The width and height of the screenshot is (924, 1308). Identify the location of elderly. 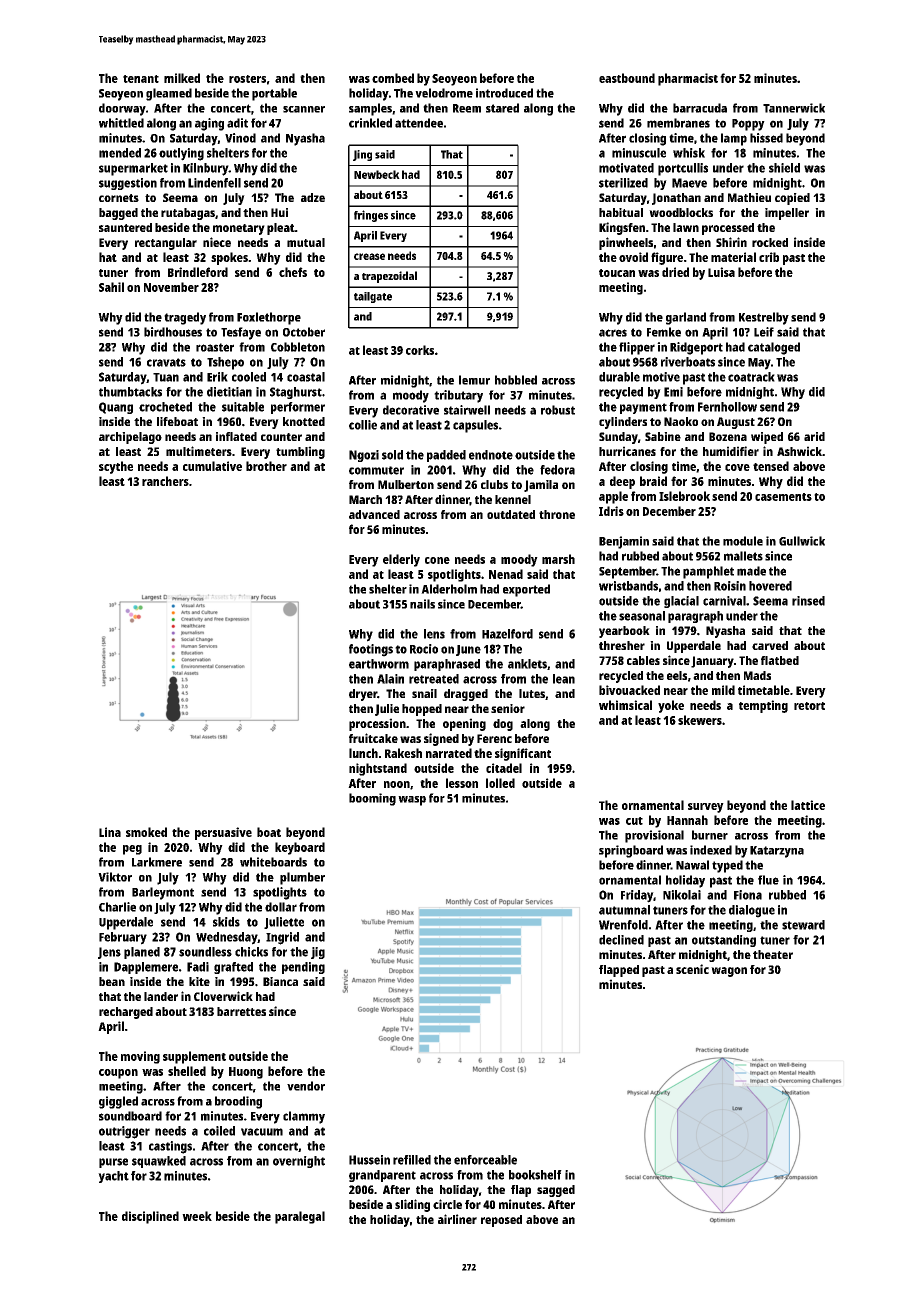
(401, 560).
